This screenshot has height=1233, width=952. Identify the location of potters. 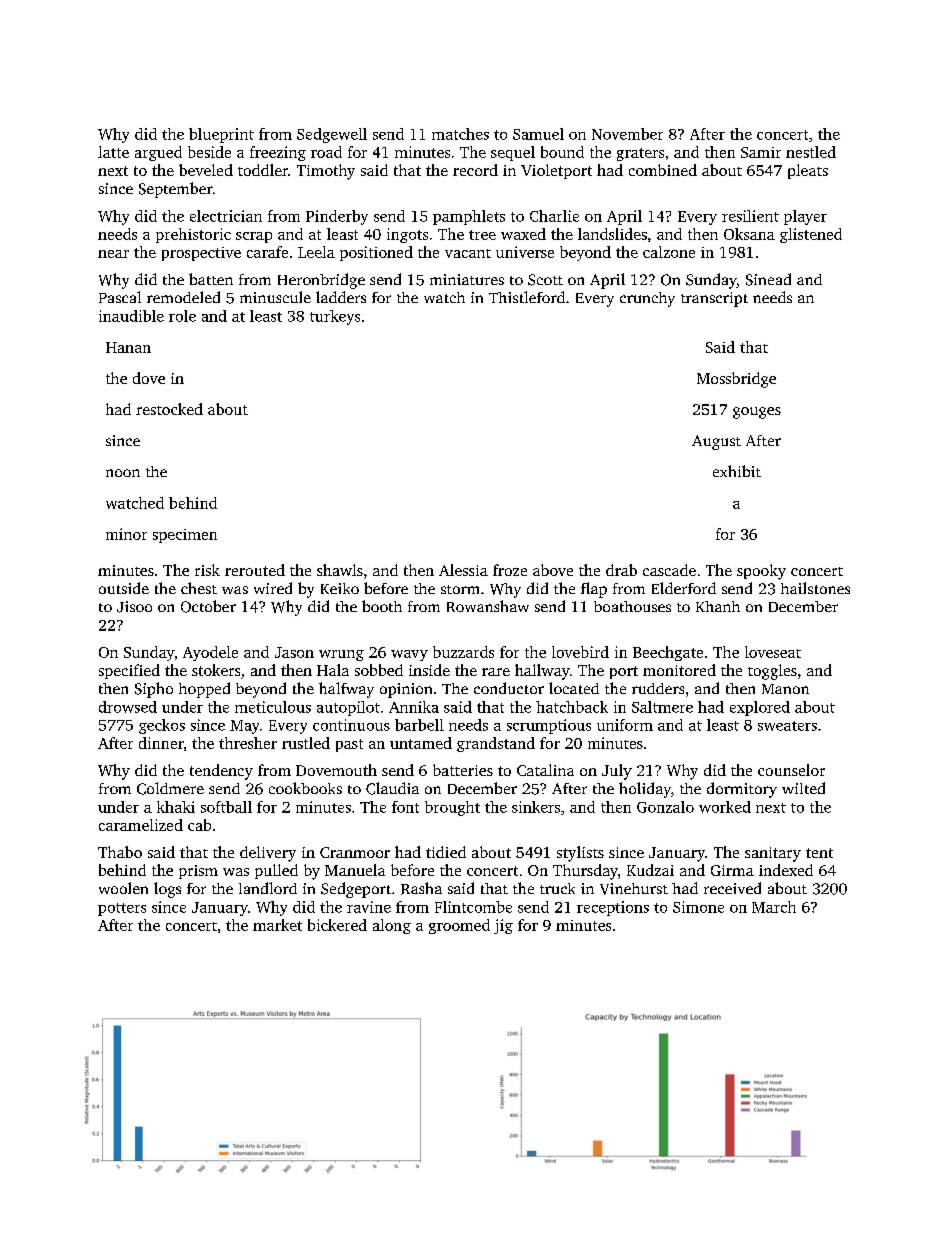
(122, 909).
